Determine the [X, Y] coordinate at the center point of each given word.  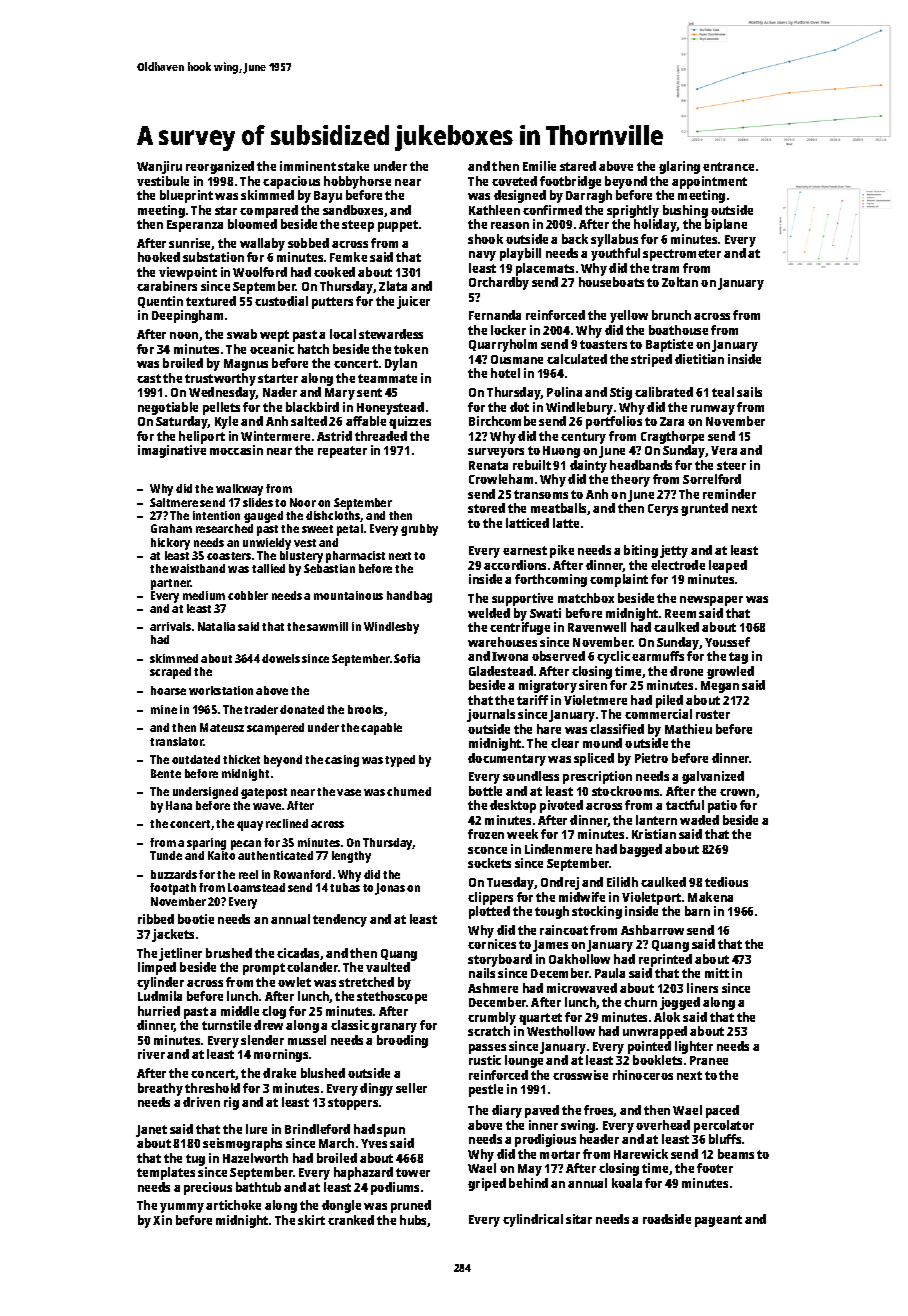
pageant [718, 1221]
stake [353, 166]
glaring [679, 167]
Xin [162, 1220]
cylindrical [533, 1220]
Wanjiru [159, 167]
